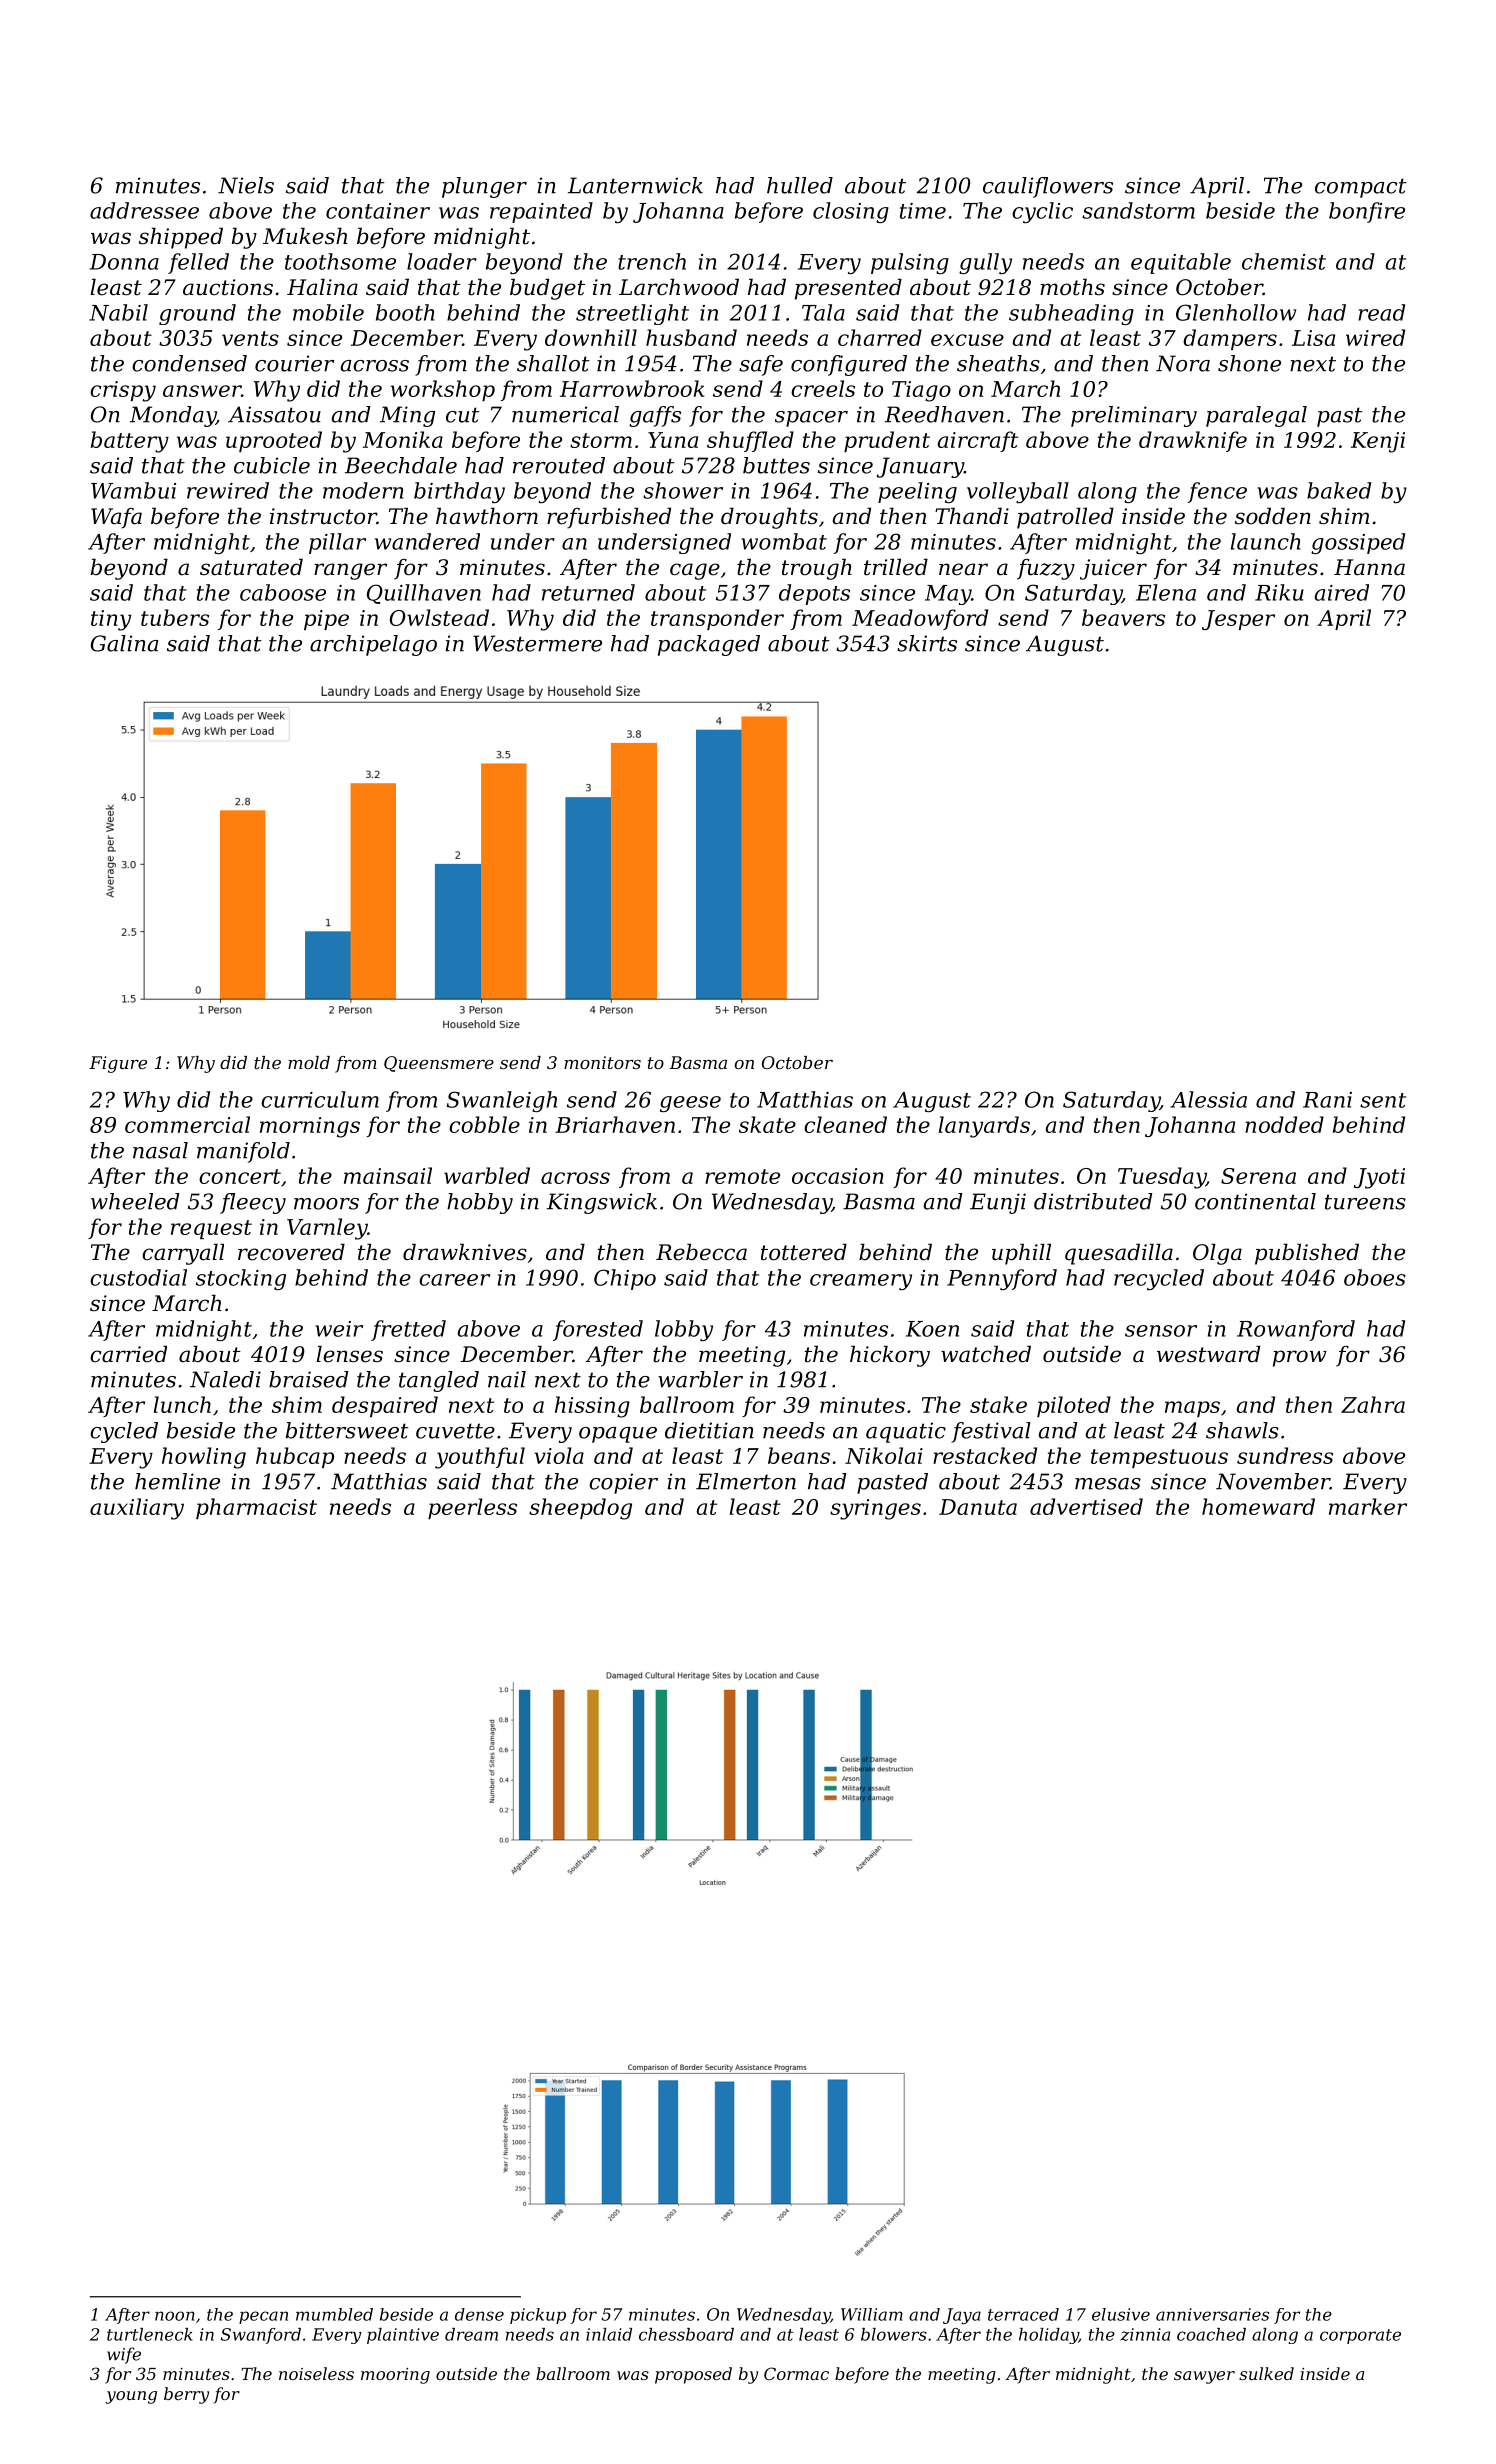 This screenshot has width=1496, height=2464. What do you see at coordinates (875, 1509) in the screenshot?
I see `syringes` at bounding box center [875, 1509].
